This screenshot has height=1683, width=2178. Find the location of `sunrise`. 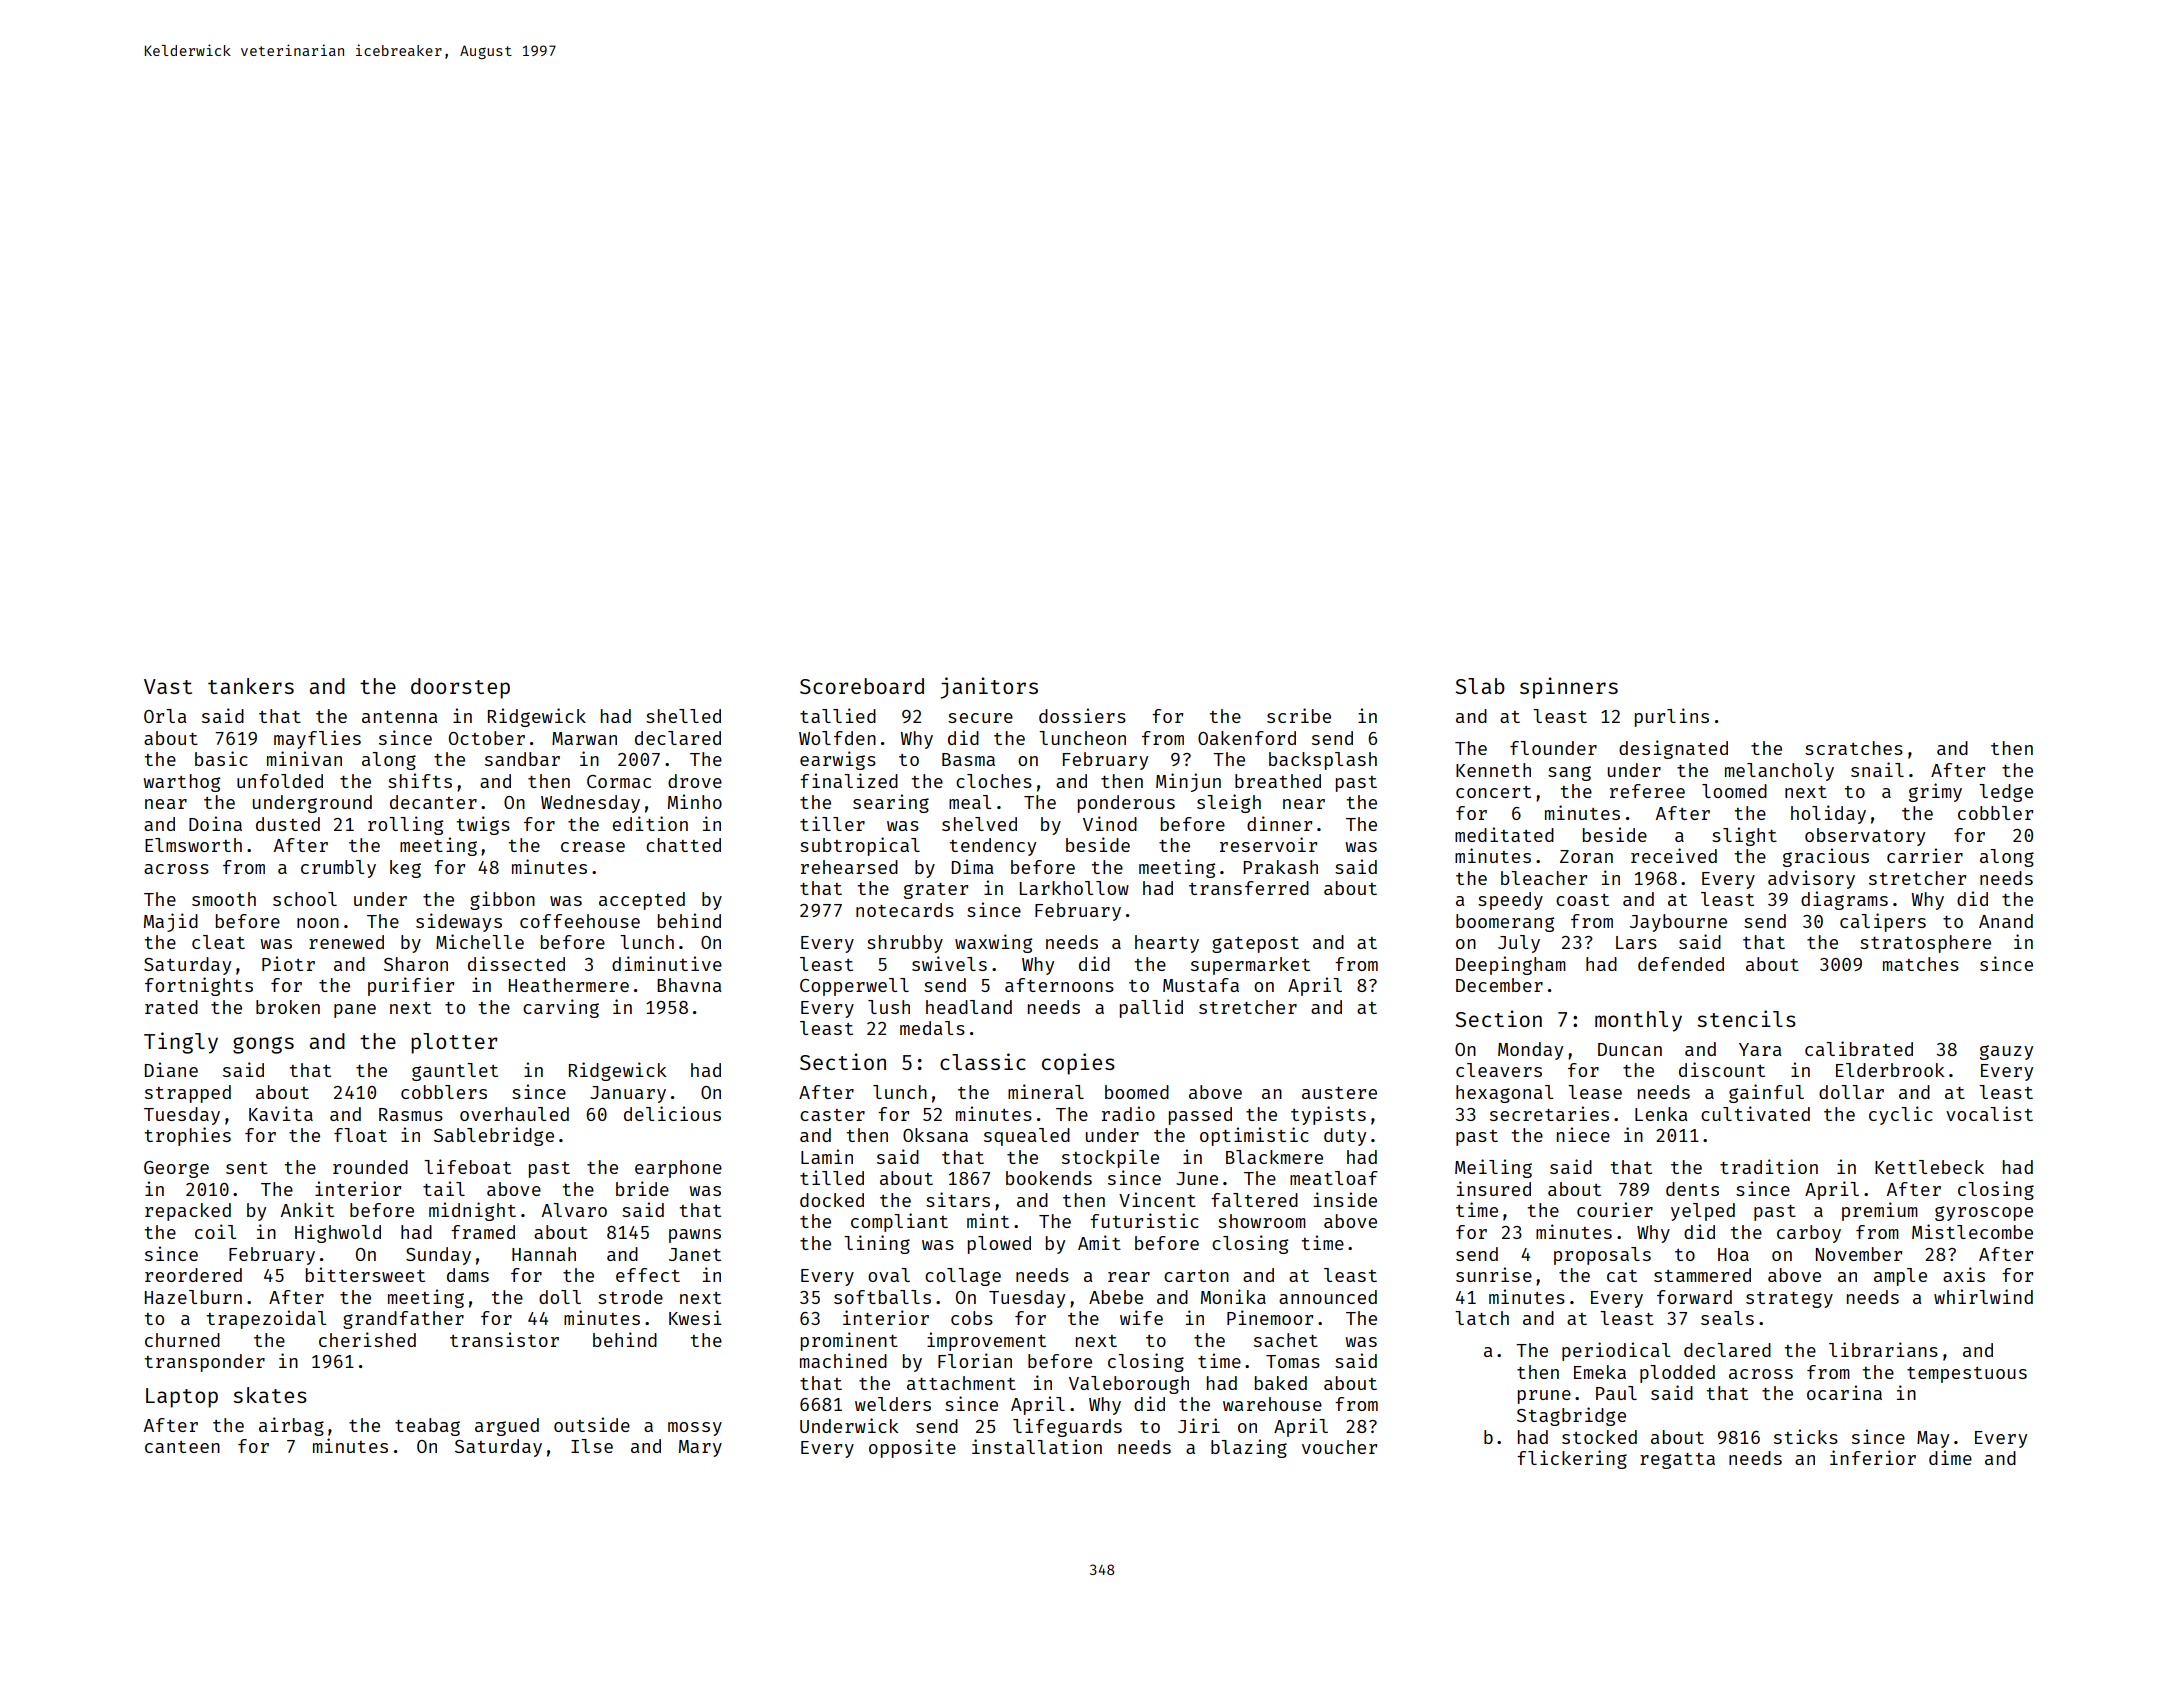

sunrise is located at coordinates (1494, 1274).
